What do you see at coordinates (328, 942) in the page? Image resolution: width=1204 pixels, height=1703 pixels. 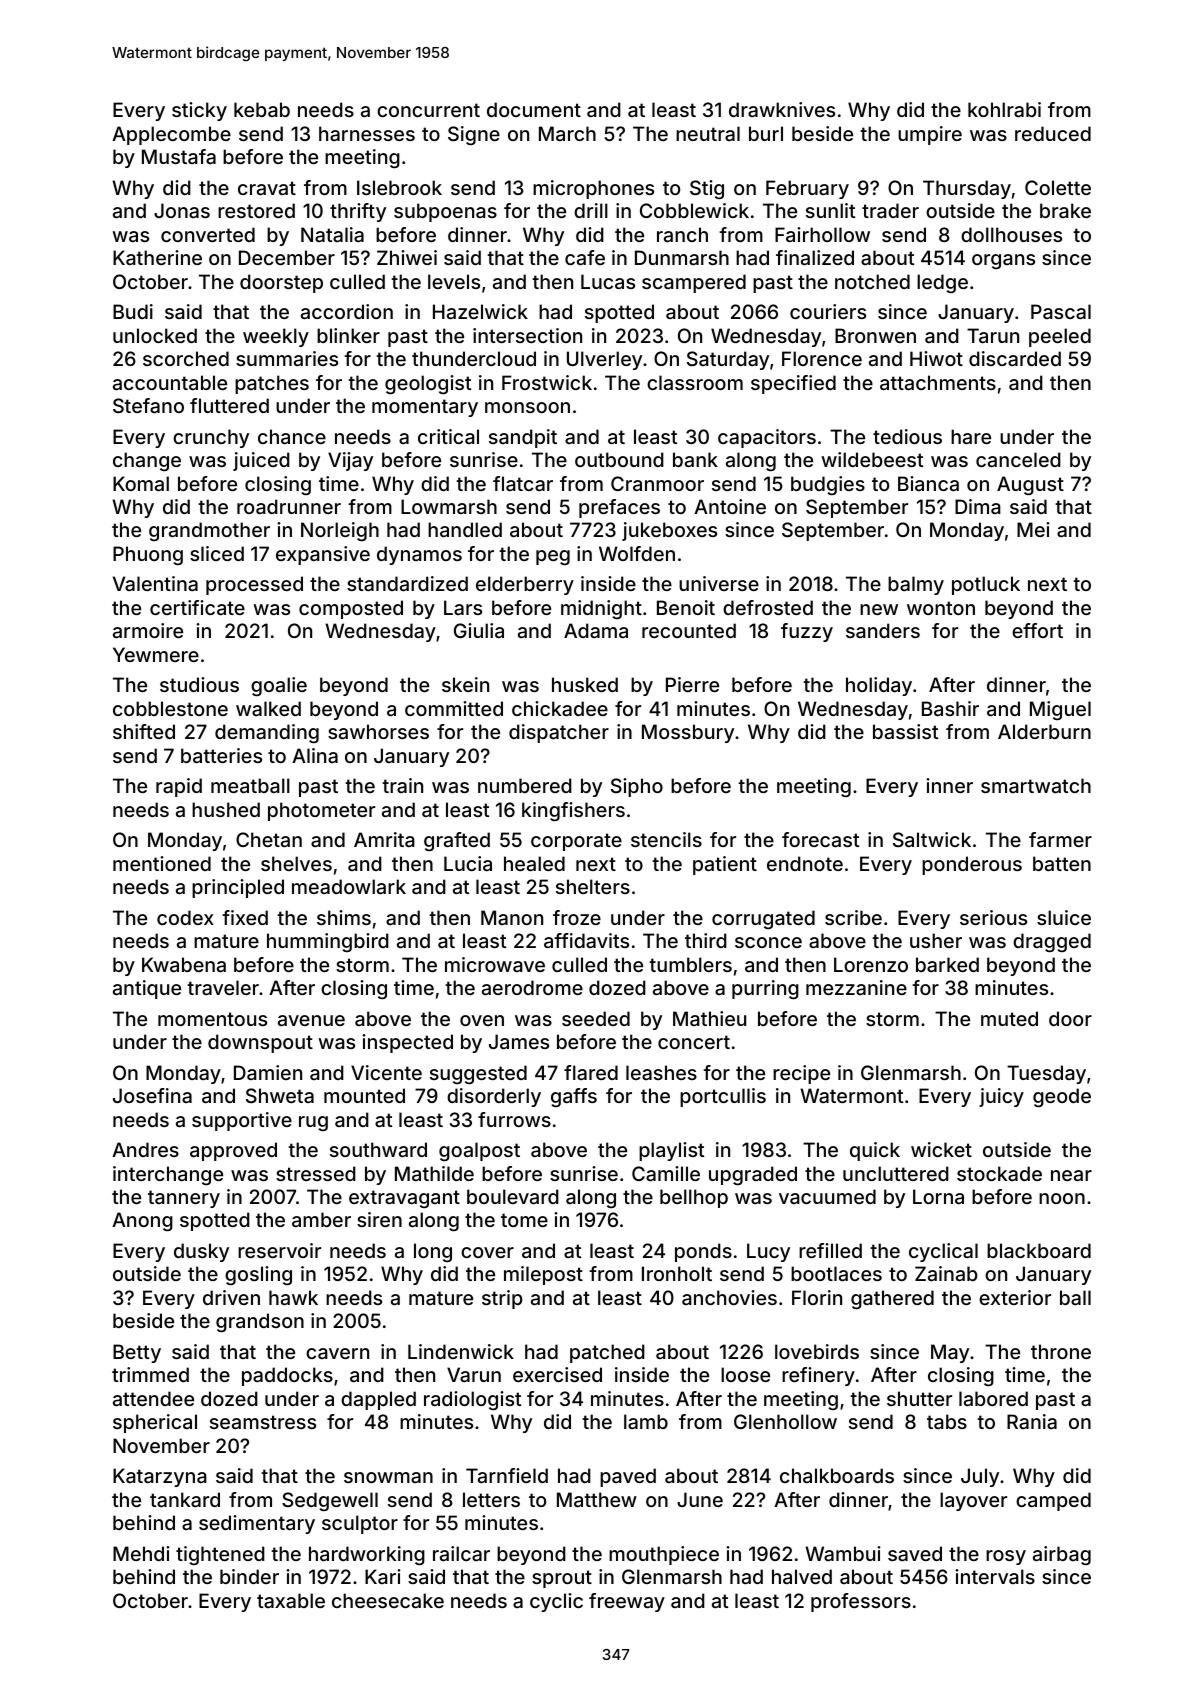 I see `hummingbird` at bounding box center [328, 942].
